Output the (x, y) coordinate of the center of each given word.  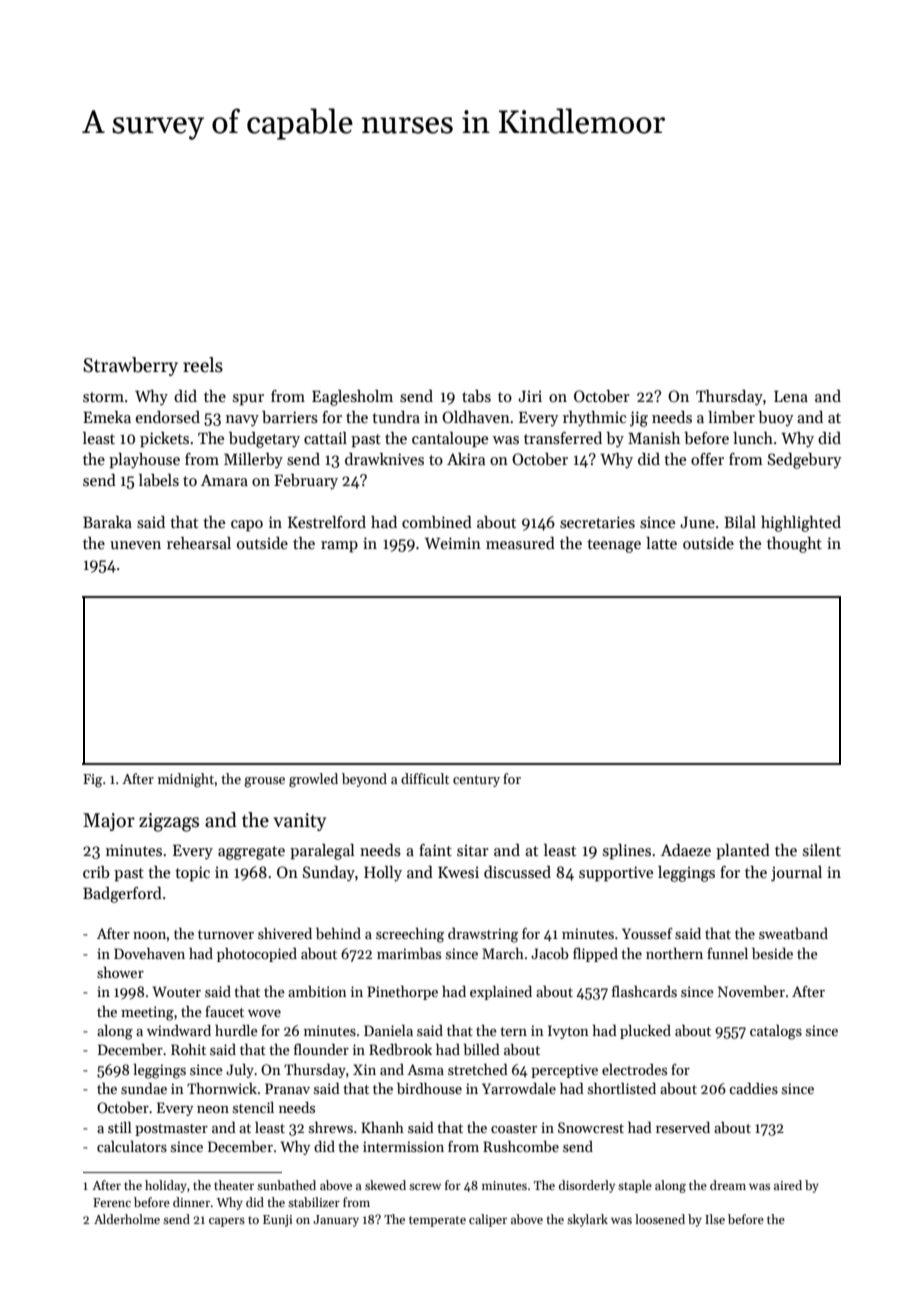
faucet (224, 1011)
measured (520, 543)
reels (203, 365)
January (336, 1221)
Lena (791, 396)
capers (227, 1222)
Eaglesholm (352, 398)
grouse (264, 782)
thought (794, 545)
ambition (317, 991)
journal (796, 874)
